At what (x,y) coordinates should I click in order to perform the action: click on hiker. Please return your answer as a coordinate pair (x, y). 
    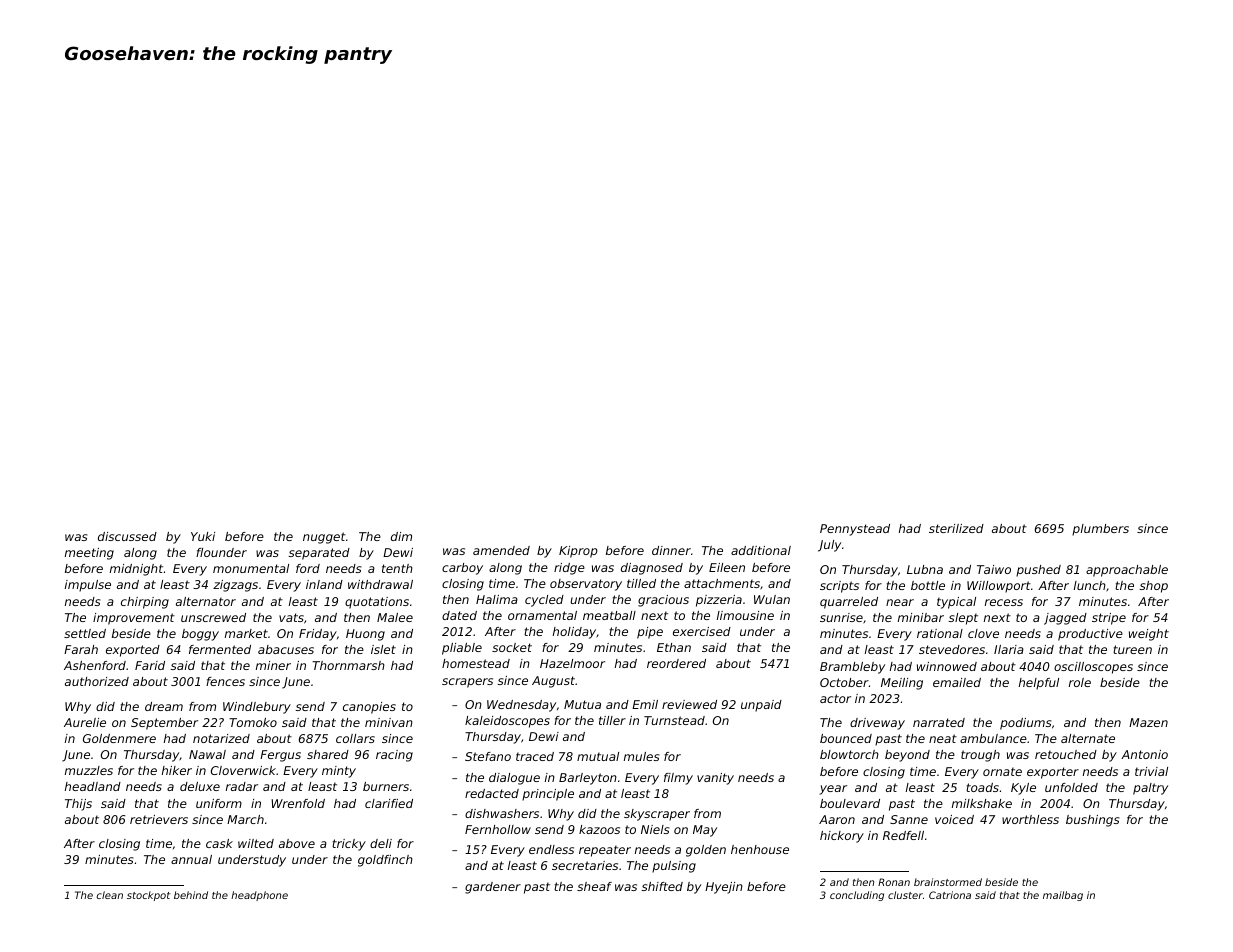
    Looking at the image, I should click on (177, 770).
